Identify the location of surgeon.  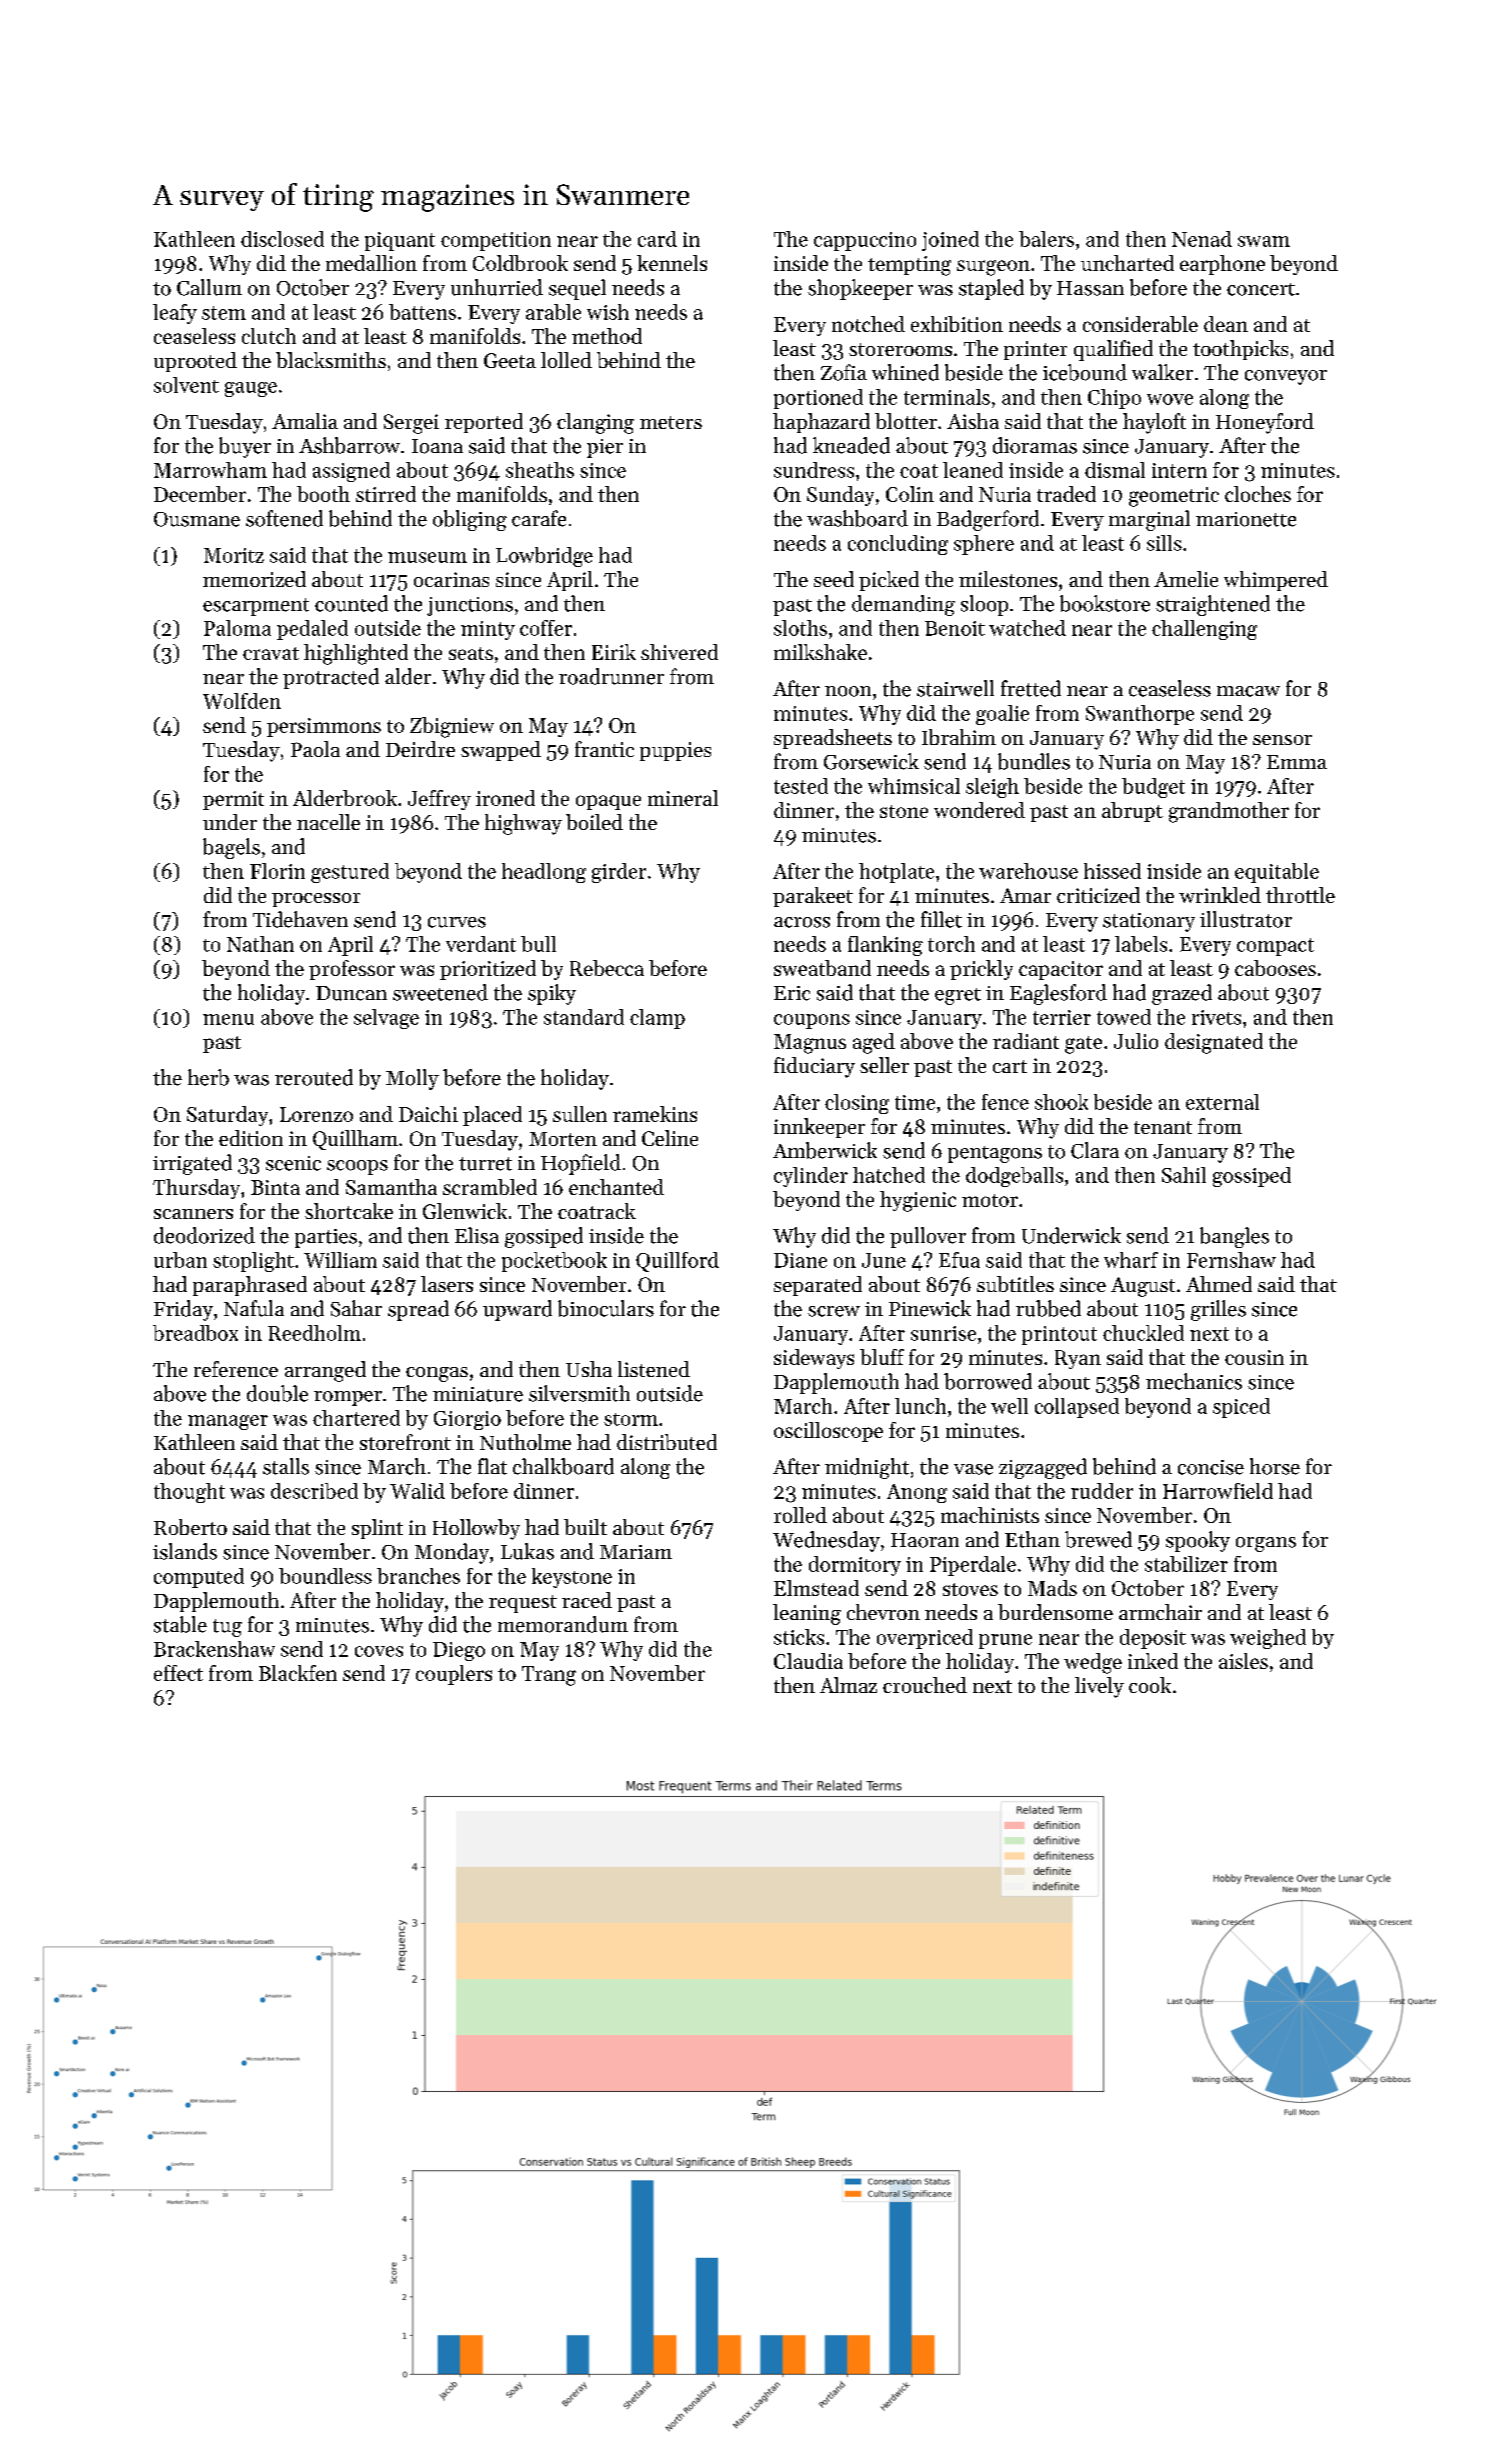
(993, 268).
